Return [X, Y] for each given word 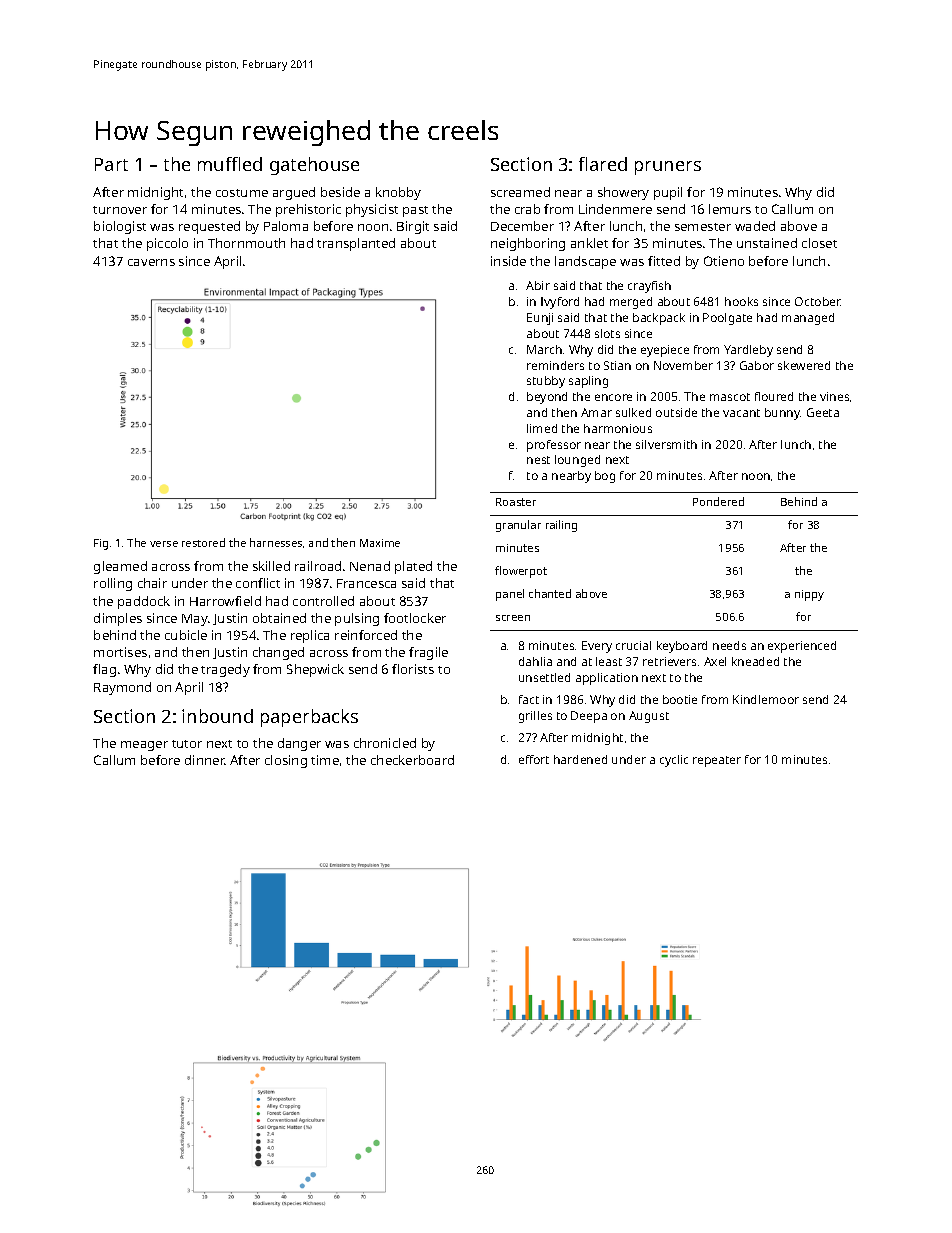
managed [808, 319]
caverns [151, 262]
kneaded [755, 661]
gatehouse [314, 166]
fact [529, 699]
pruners [668, 168]
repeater [717, 761]
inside [508, 261]
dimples [118, 619]
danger [299, 744]
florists [413, 669]
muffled [230, 164]
